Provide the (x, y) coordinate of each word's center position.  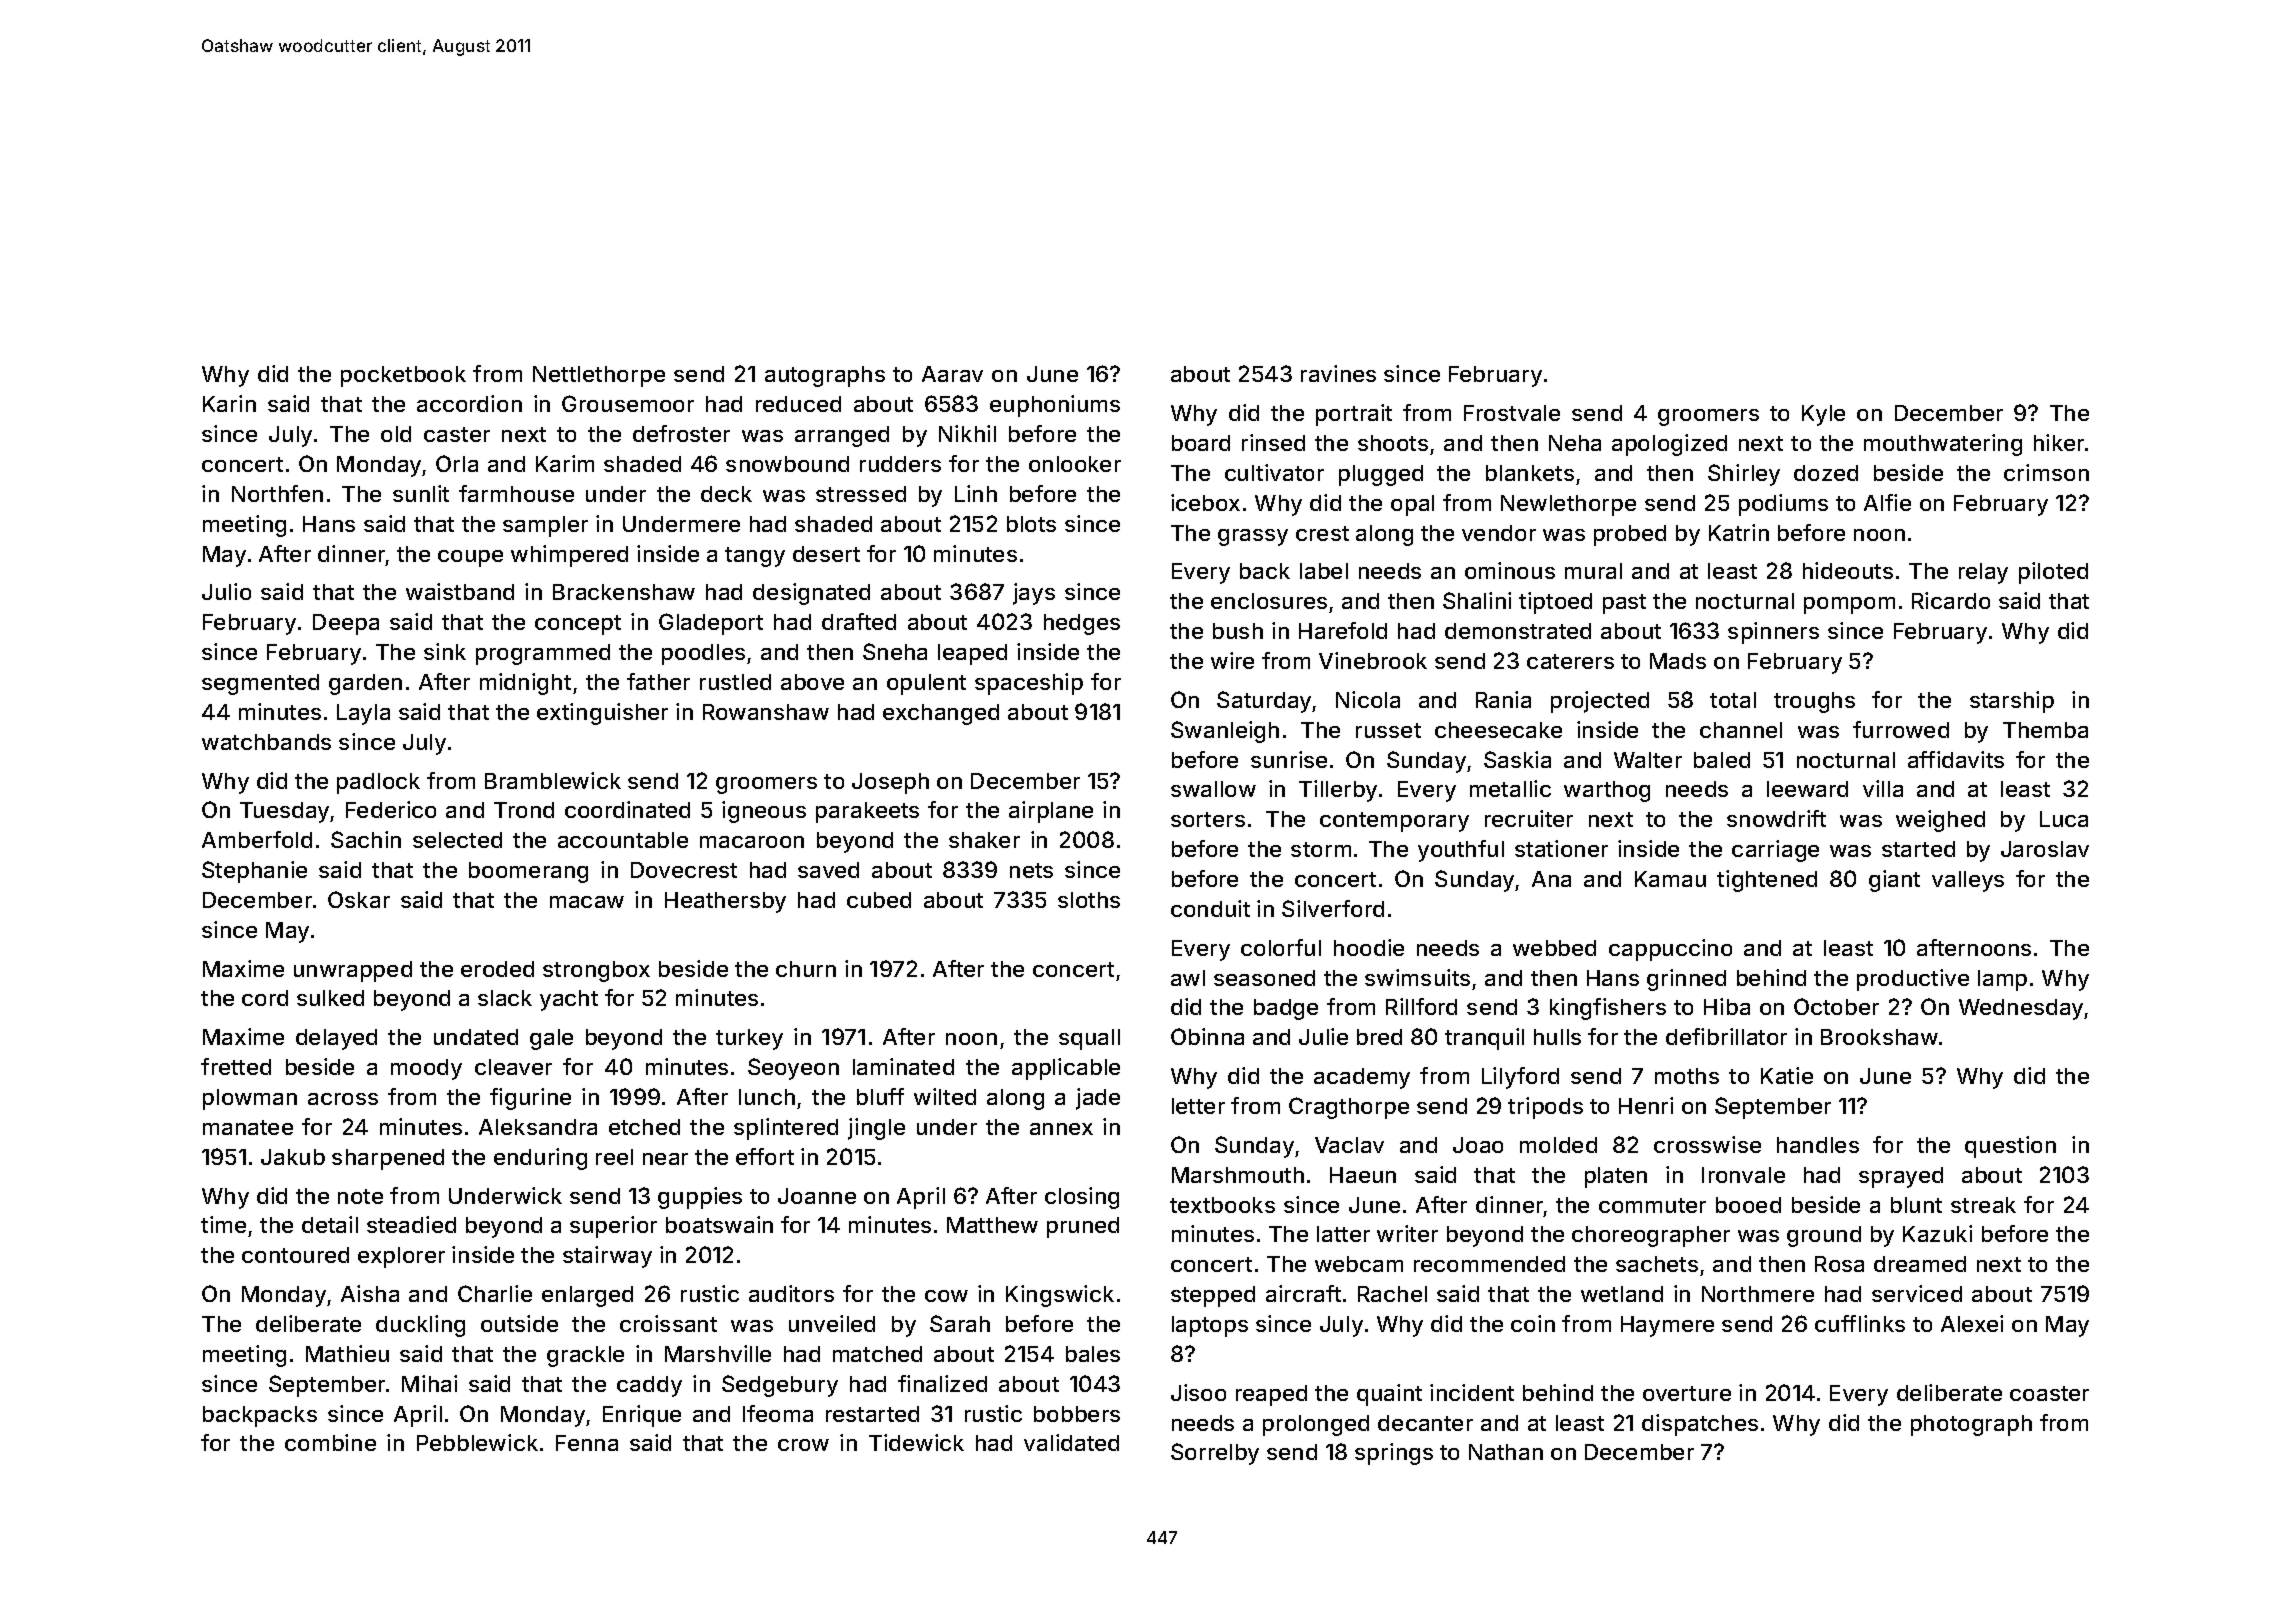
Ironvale (1743, 1175)
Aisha (370, 1293)
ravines (1338, 373)
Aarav (952, 374)
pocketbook (403, 376)
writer (1407, 1233)
